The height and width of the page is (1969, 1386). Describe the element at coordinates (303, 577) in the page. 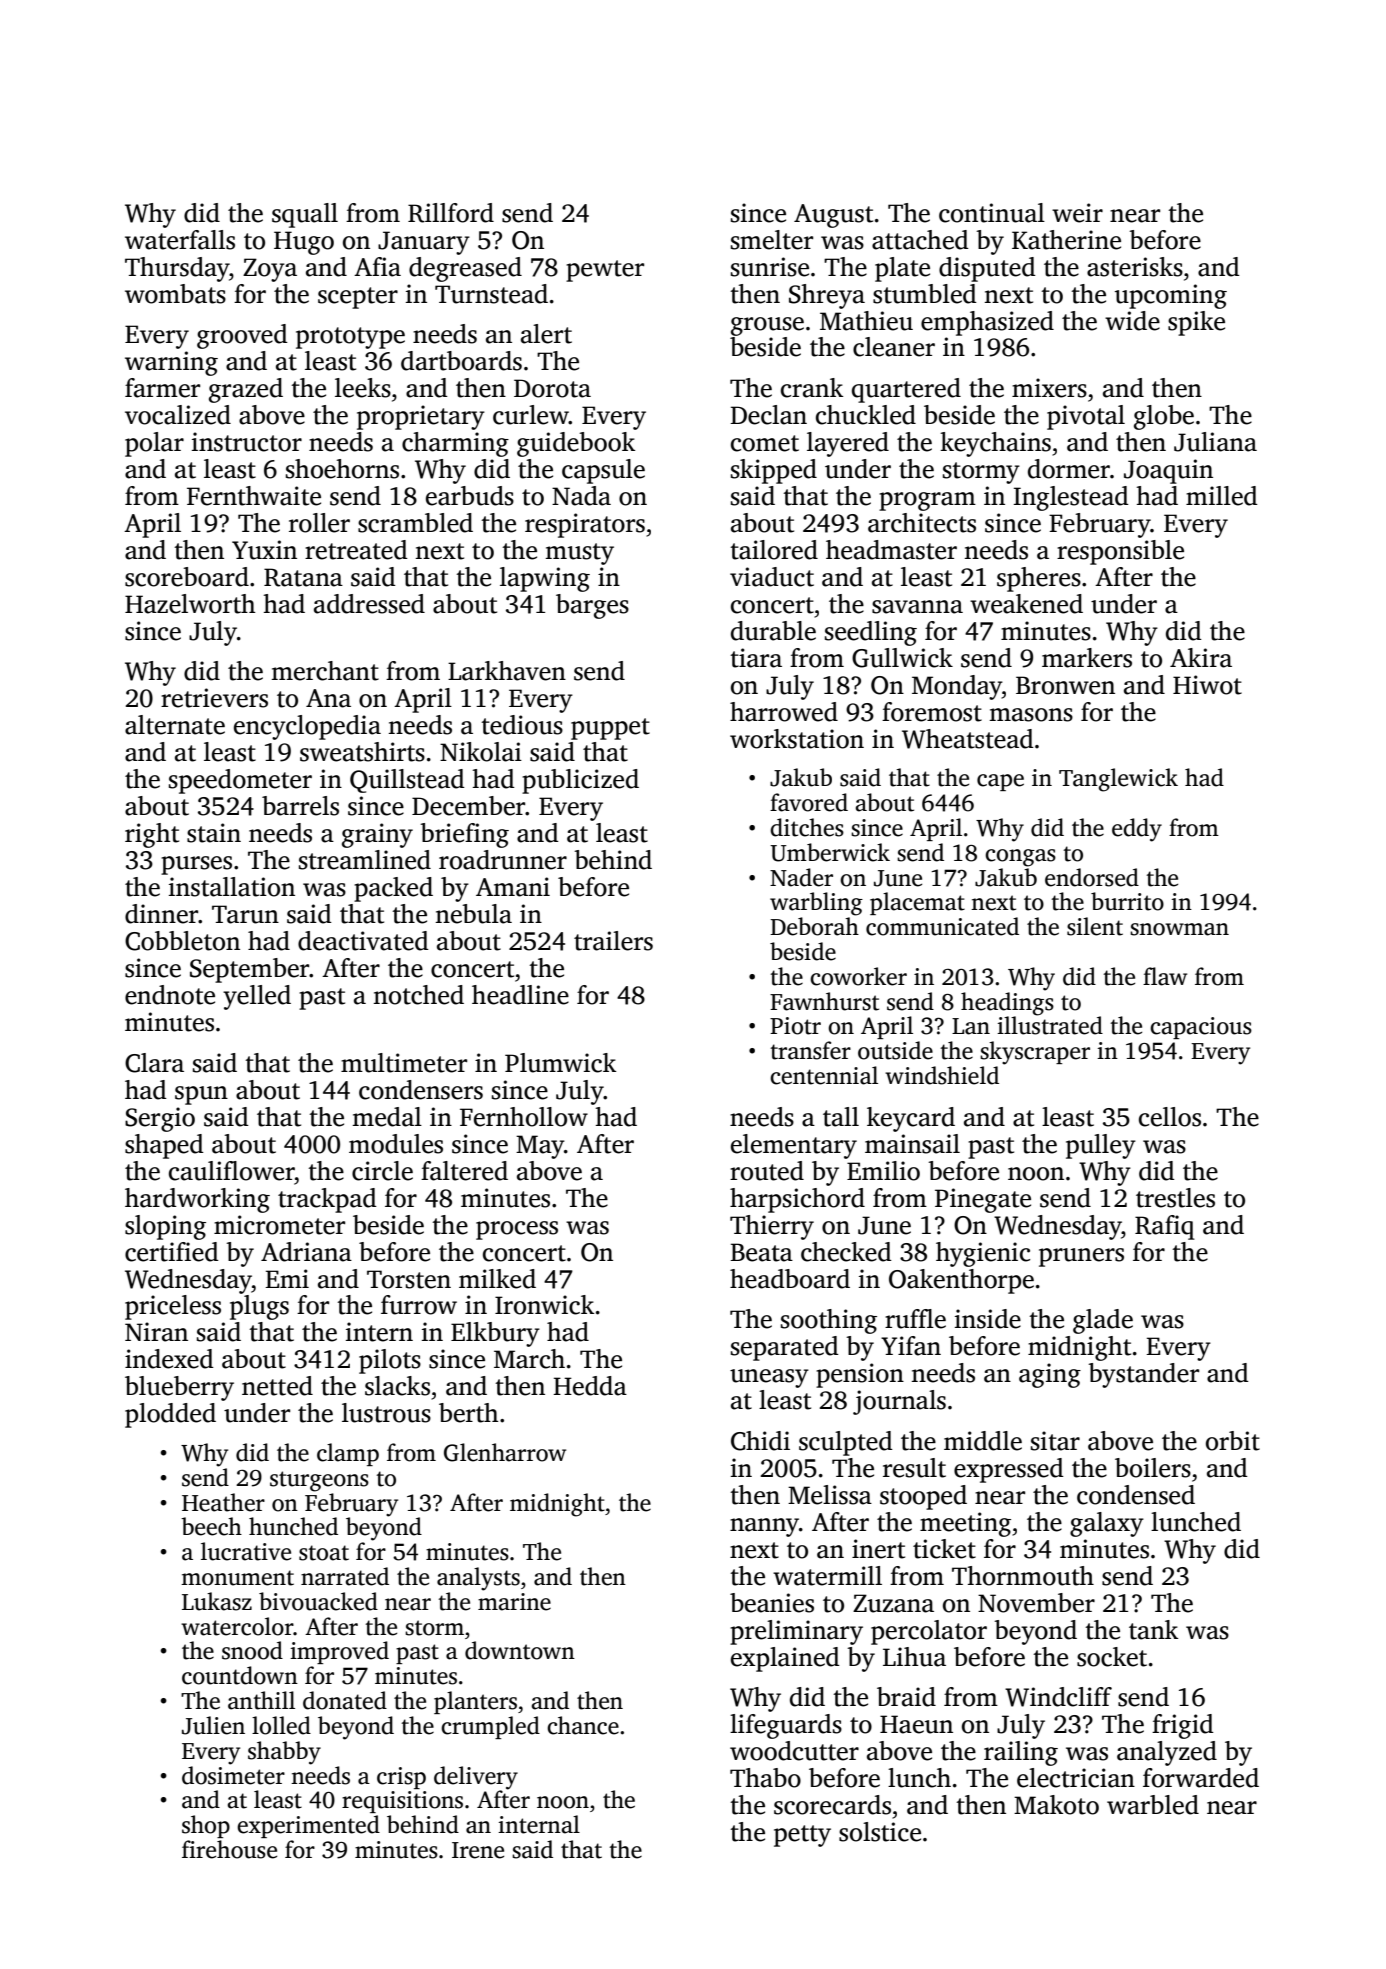

I see `Ratana` at that location.
